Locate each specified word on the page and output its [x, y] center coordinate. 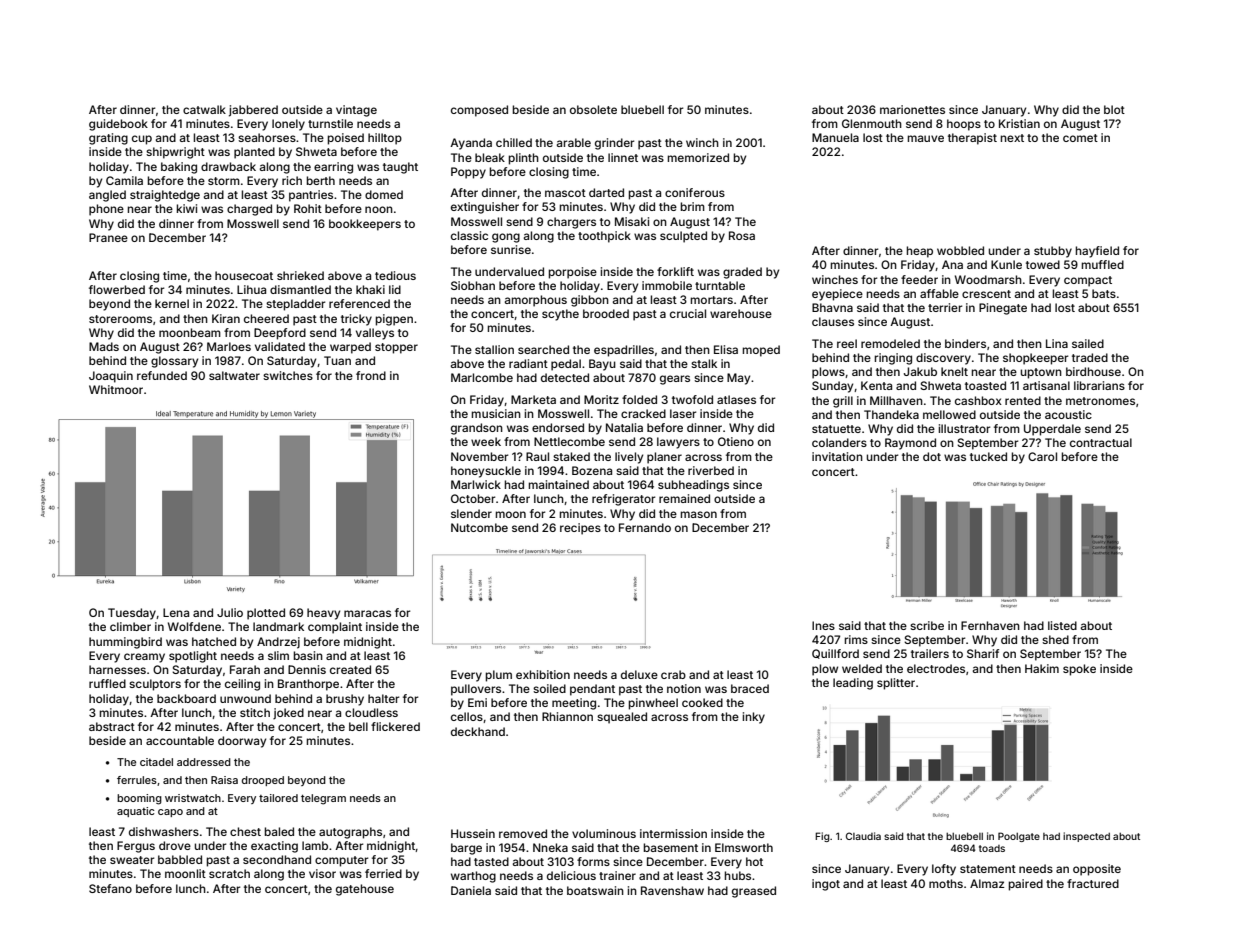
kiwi [187, 208]
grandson [477, 429]
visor [322, 873]
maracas [367, 613]
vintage [356, 111]
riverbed [711, 470]
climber [130, 626]
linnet [623, 157]
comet [1080, 138]
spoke [1079, 670]
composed [479, 111]
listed [1062, 625]
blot [1114, 109]
